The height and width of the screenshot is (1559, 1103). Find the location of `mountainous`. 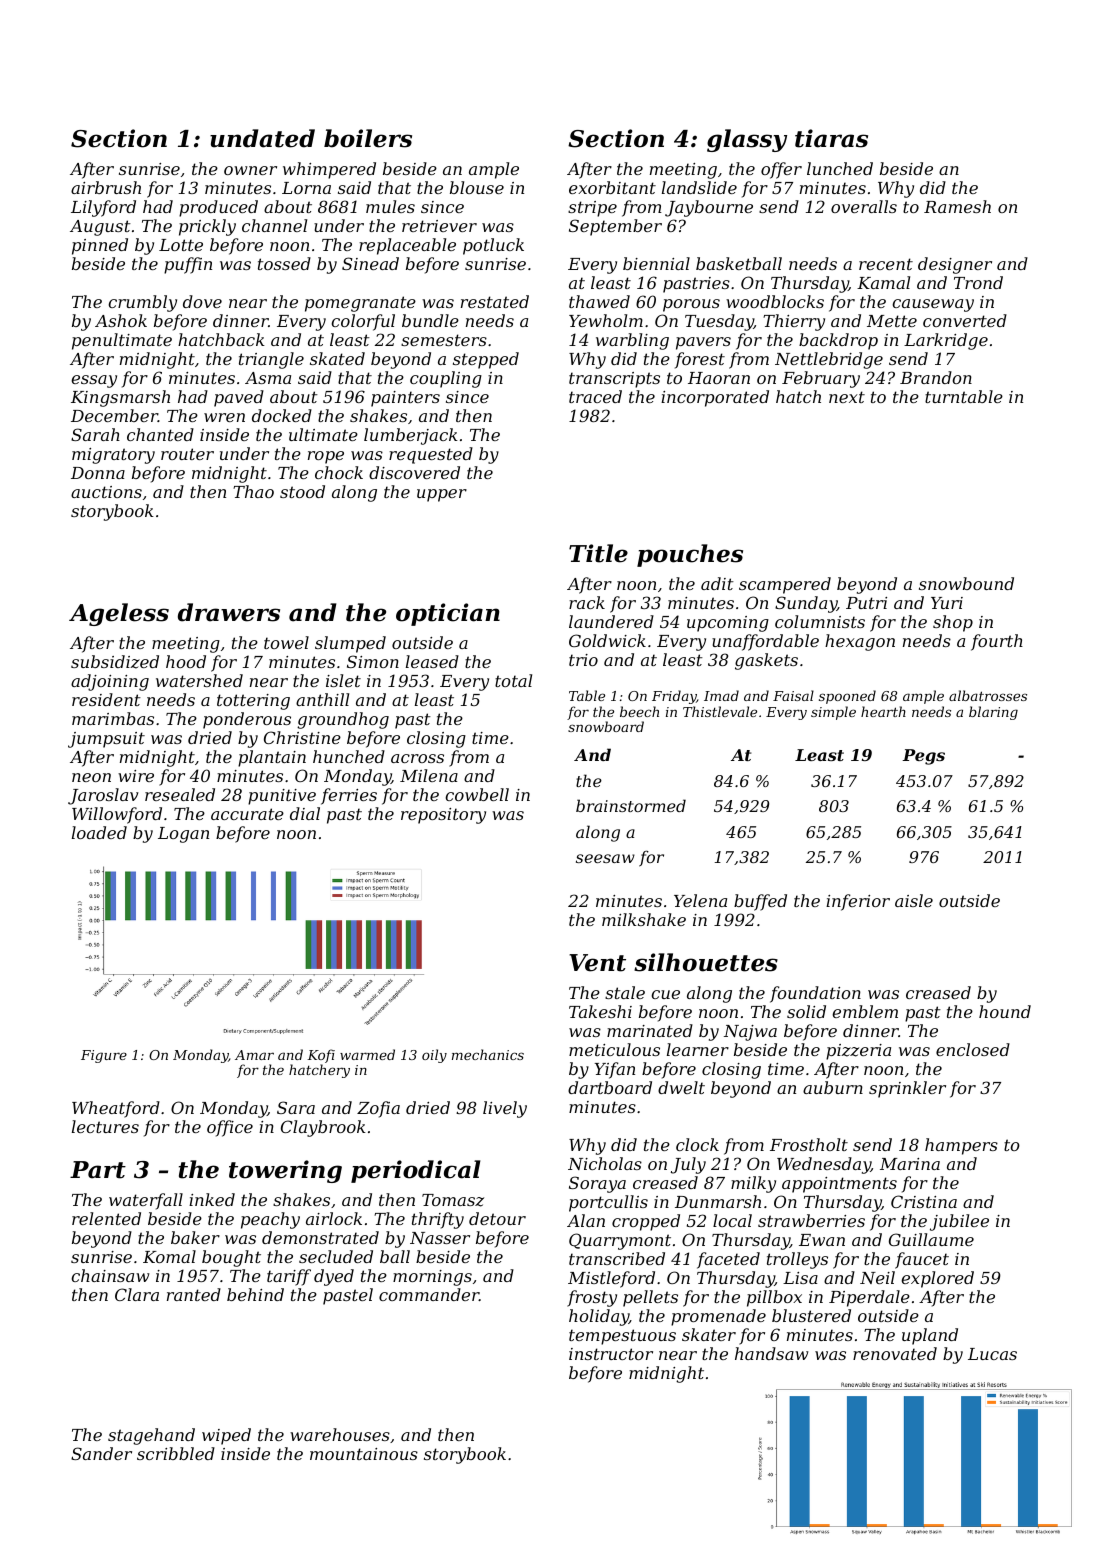

mountainous is located at coordinates (364, 1454).
